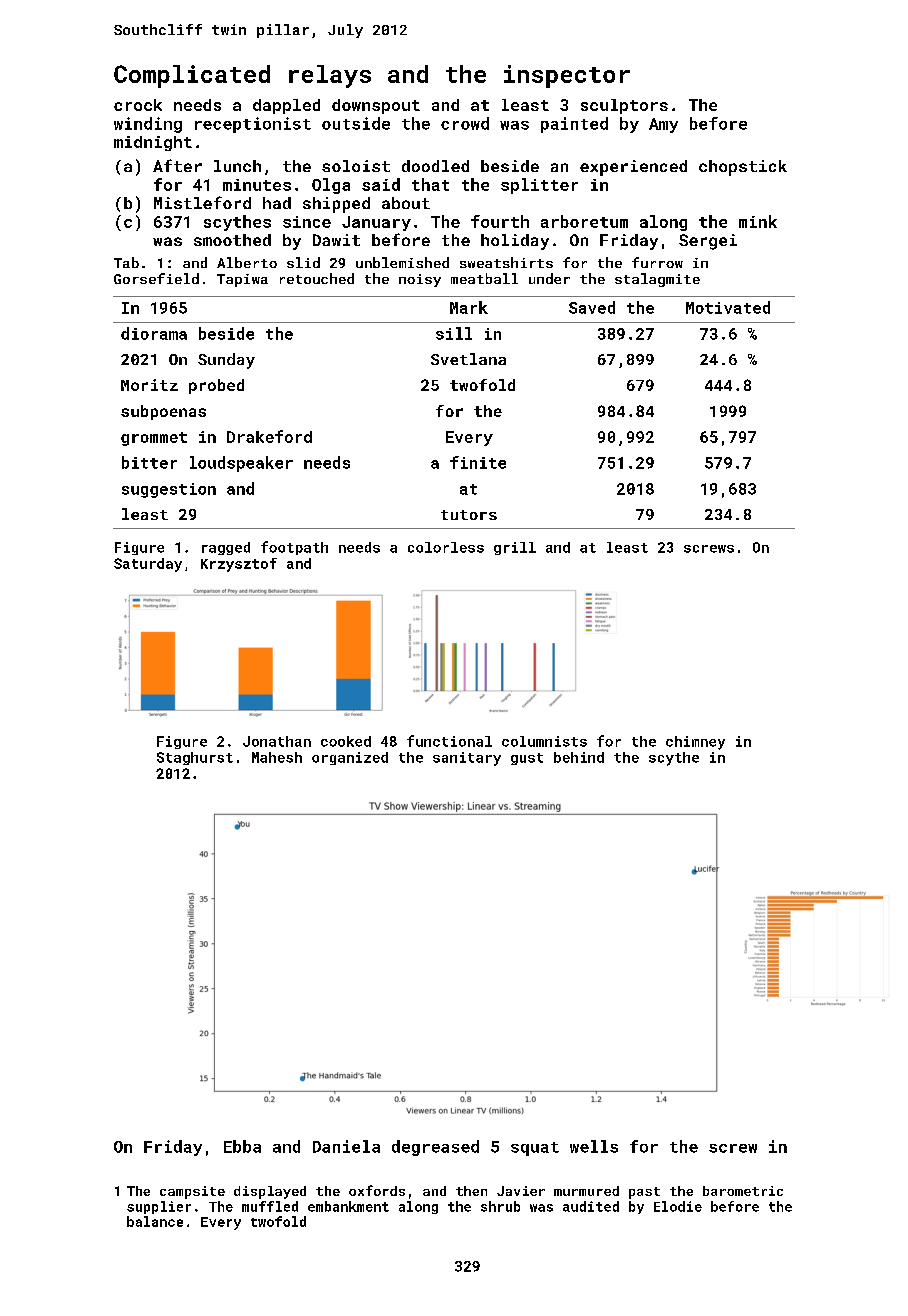 This document has width=908, height=1316. I want to click on balance, so click(155, 1221).
